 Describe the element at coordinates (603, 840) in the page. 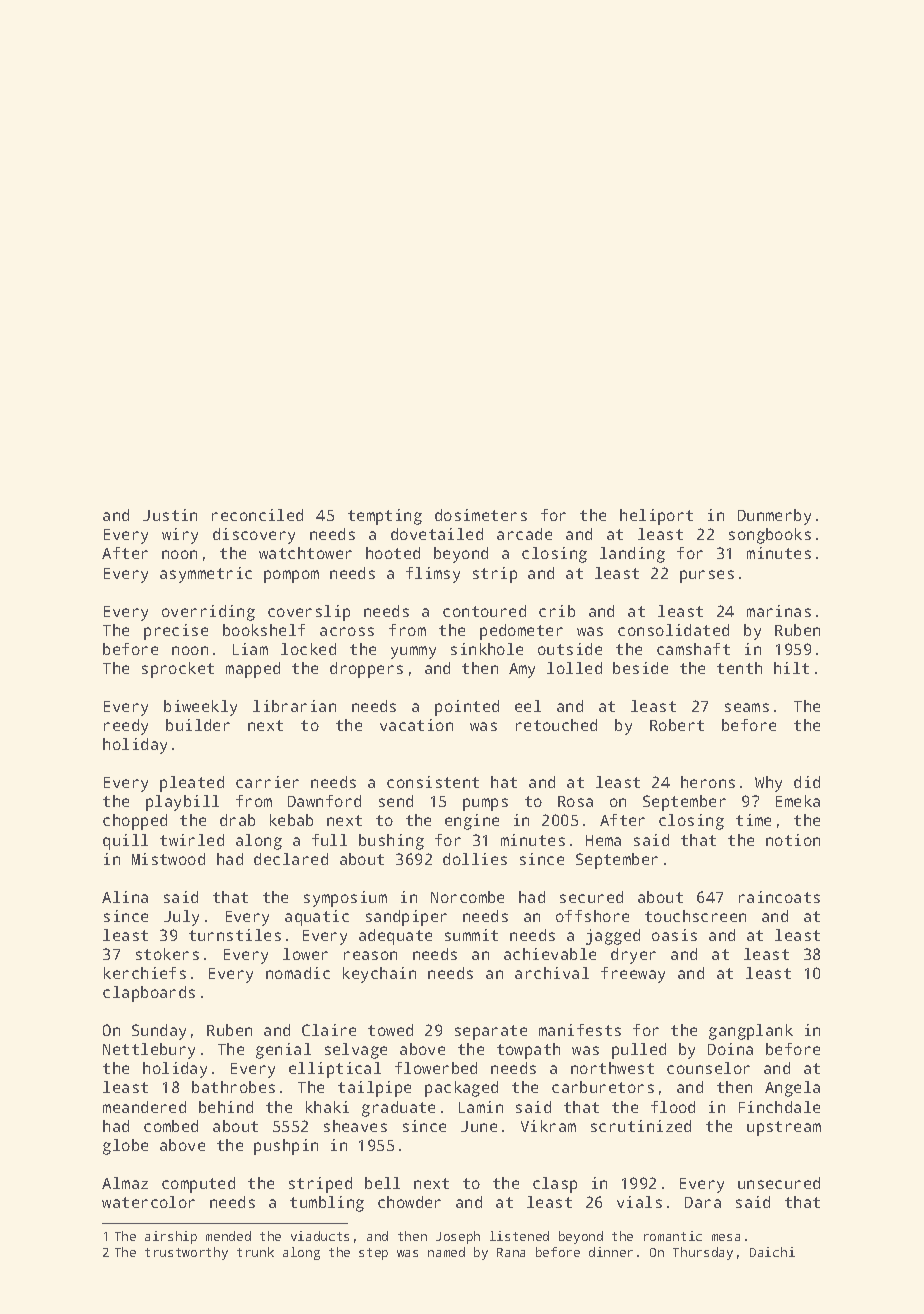

I see `Hema` at that location.
